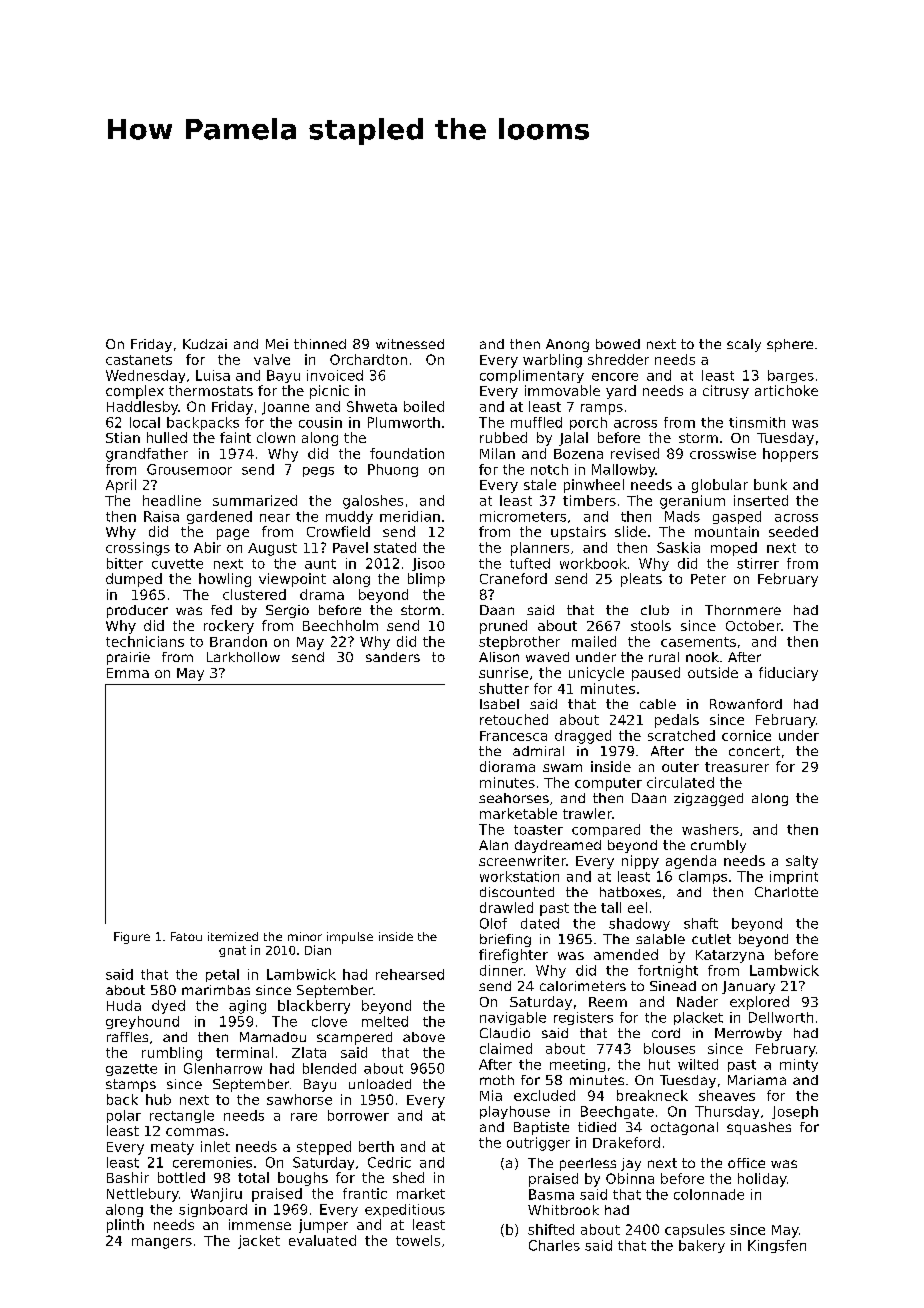 This screenshot has height=1308, width=924. What do you see at coordinates (207, 547) in the screenshot?
I see `Abir` at bounding box center [207, 547].
